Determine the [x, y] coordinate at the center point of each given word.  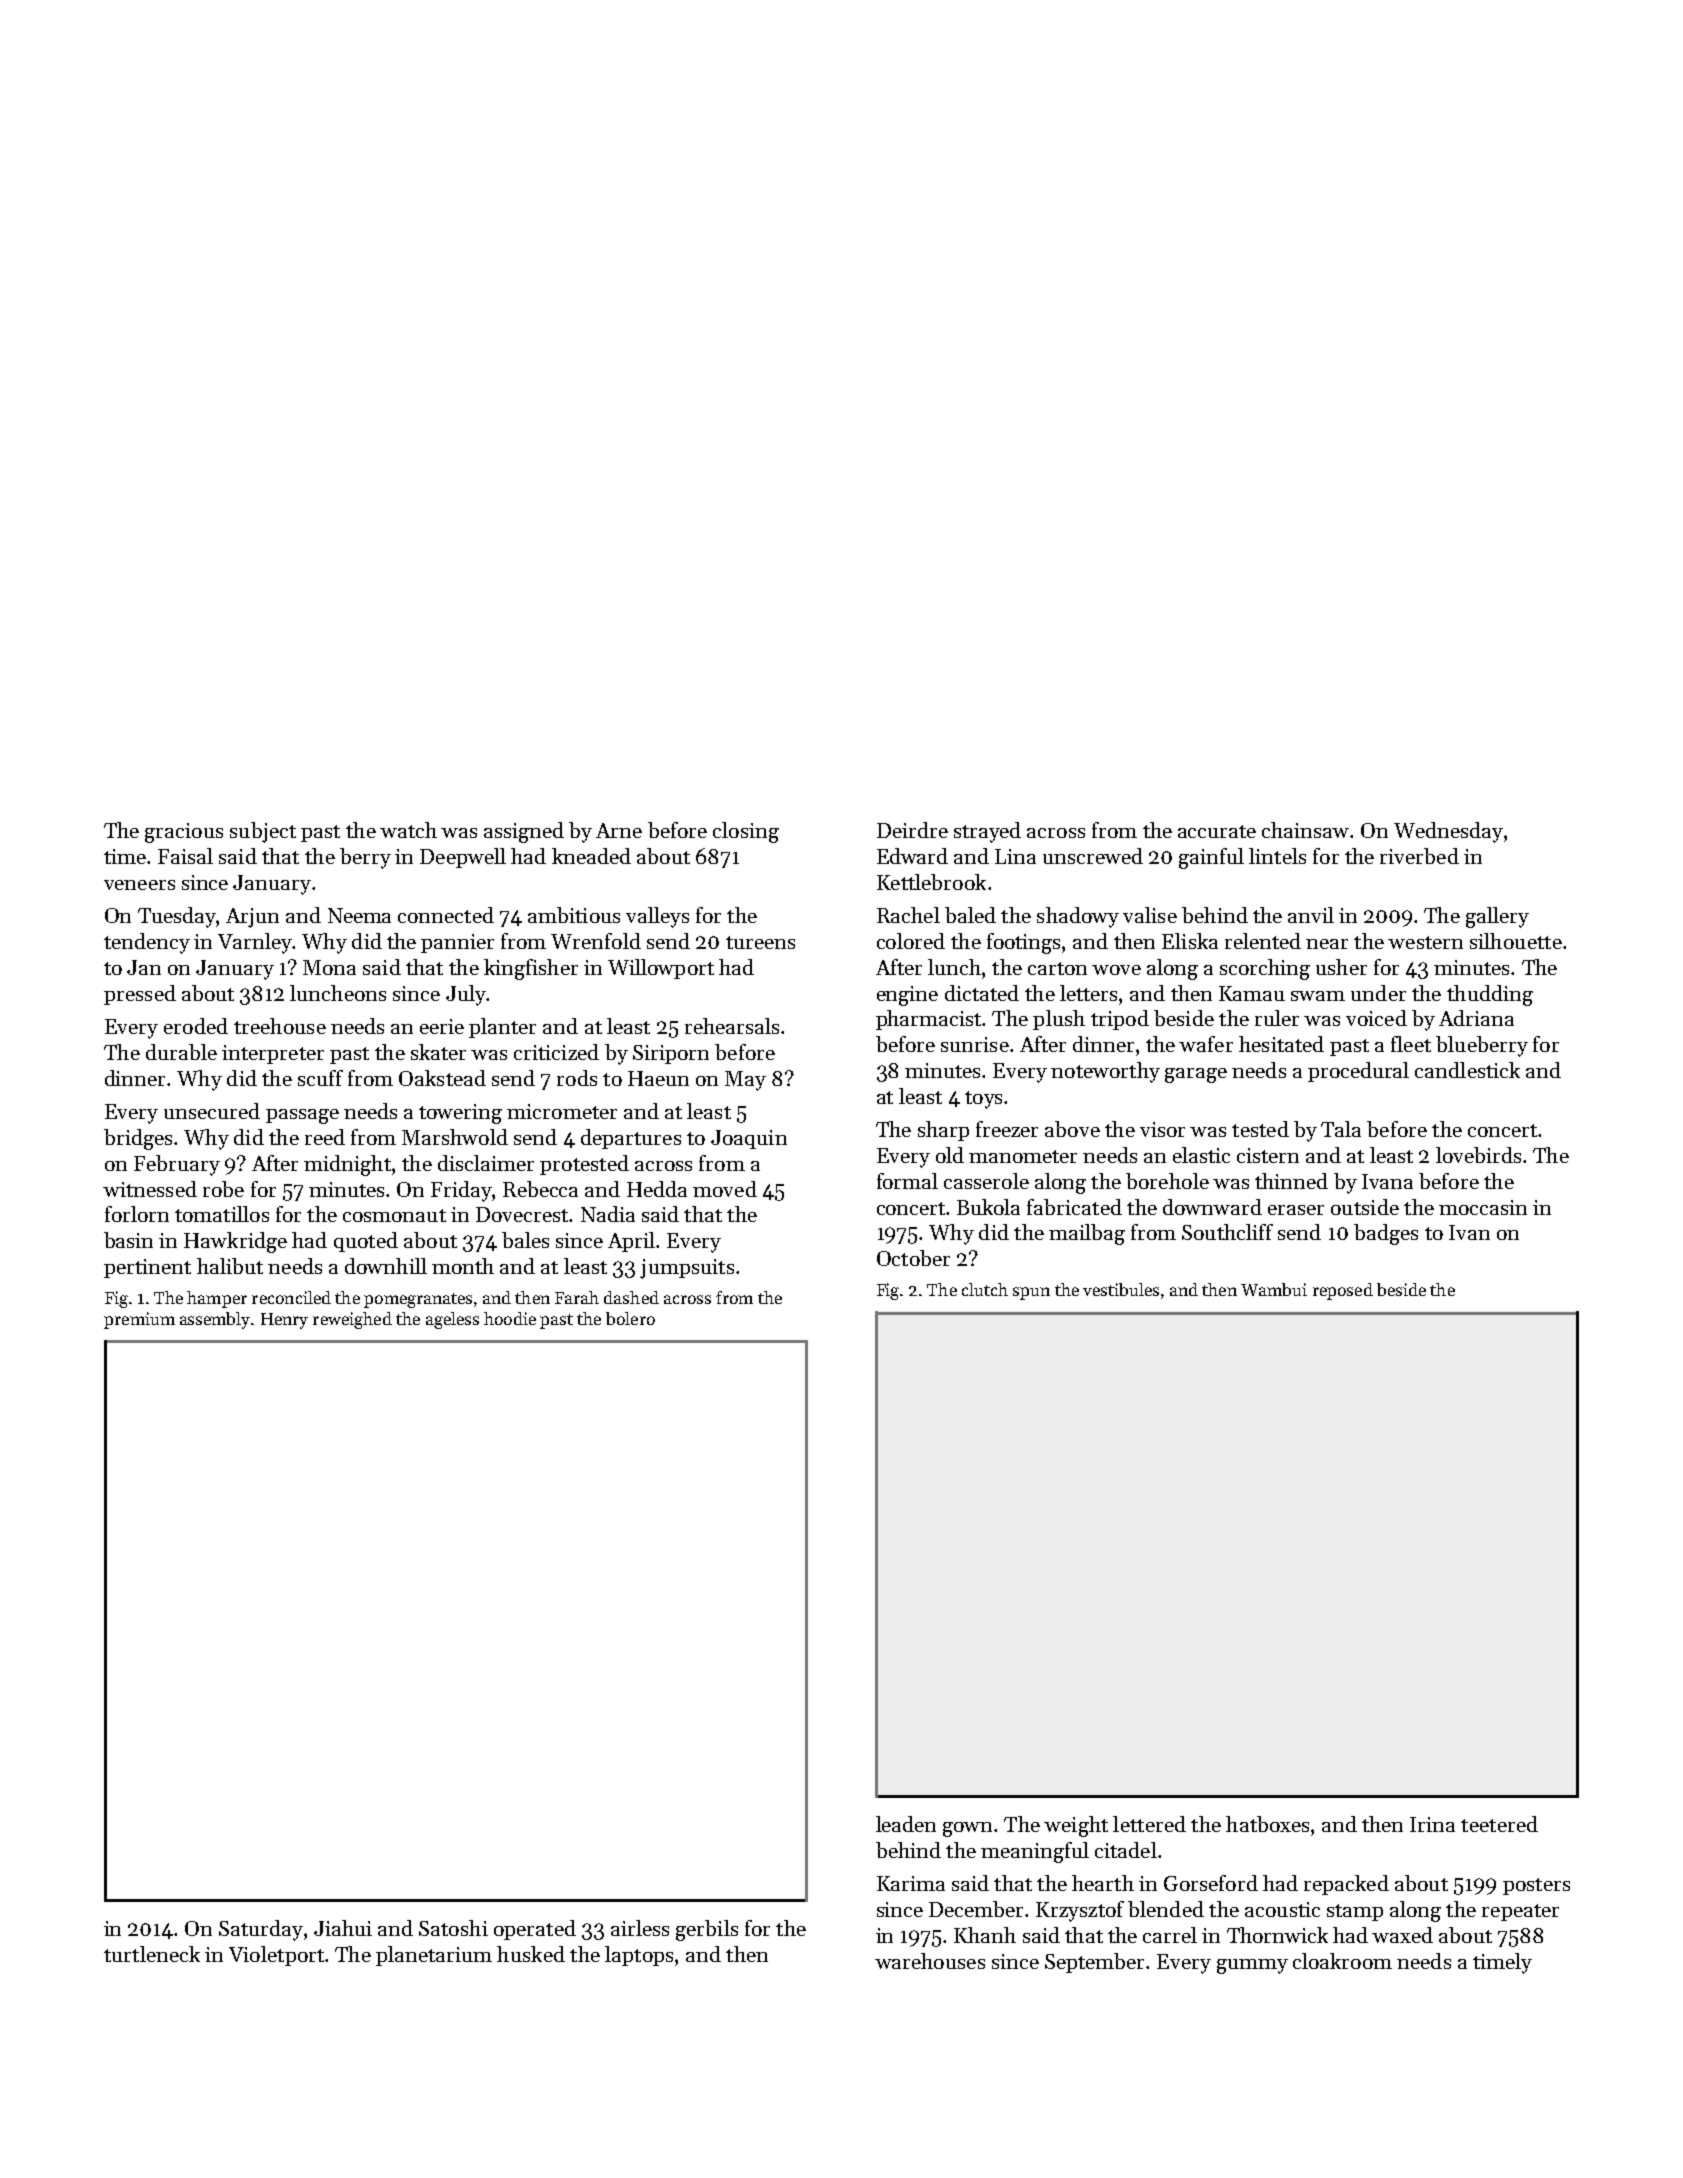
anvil [1311, 915]
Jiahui [343, 1928]
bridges [138, 1139]
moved [725, 1189]
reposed [1343, 1291]
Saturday [261, 1930]
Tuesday [177, 917]
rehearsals [732, 1026]
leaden [906, 1824]
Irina [1432, 1824]
